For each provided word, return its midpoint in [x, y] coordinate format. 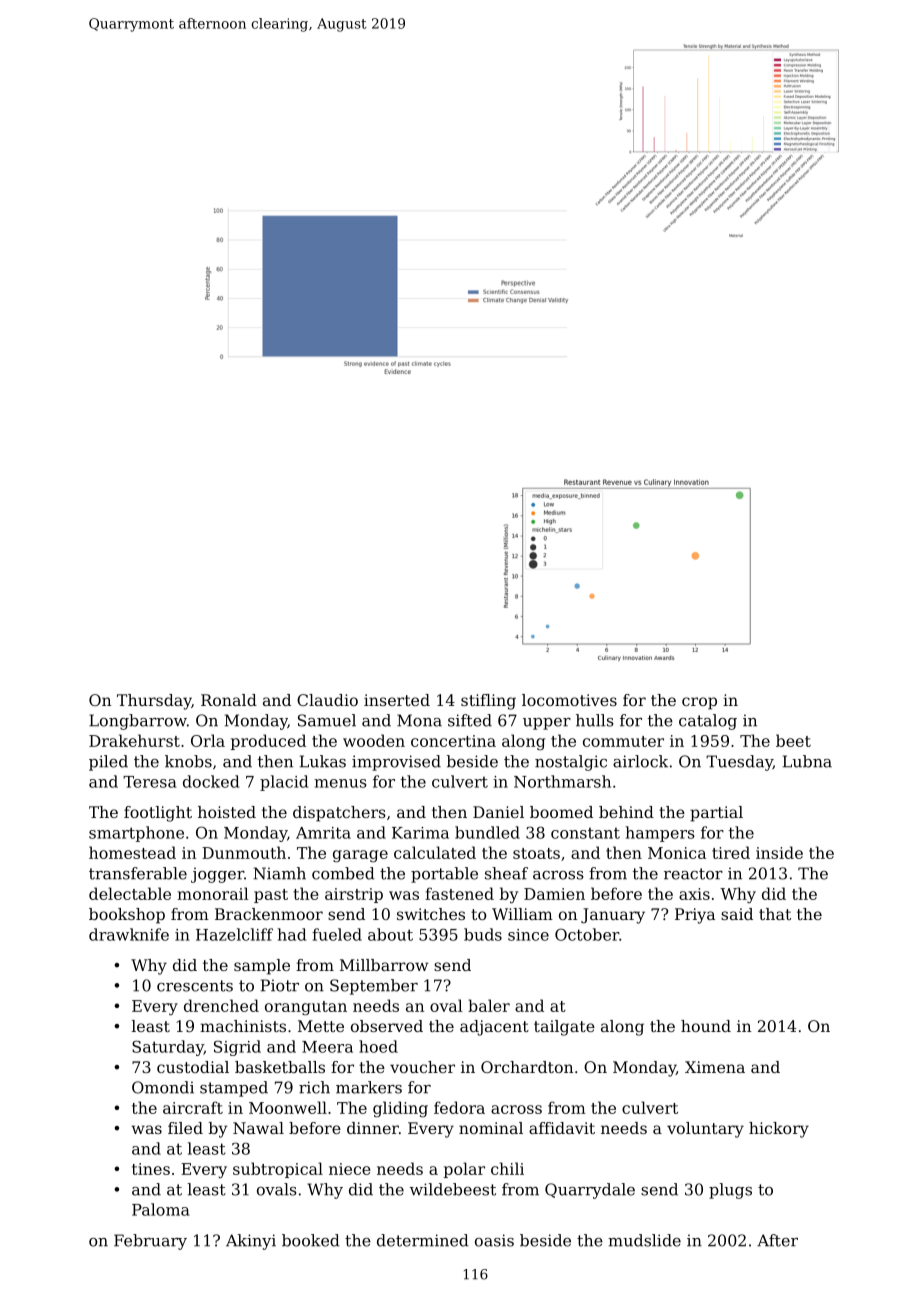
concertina [453, 741]
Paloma [161, 1209]
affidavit [562, 1128]
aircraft [193, 1107]
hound [706, 1026]
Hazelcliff [234, 934]
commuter [623, 741]
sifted [470, 720]
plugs [730, 1191]
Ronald [229, 700]
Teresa [150, 782]
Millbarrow [384, 965]
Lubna [807, 761]
